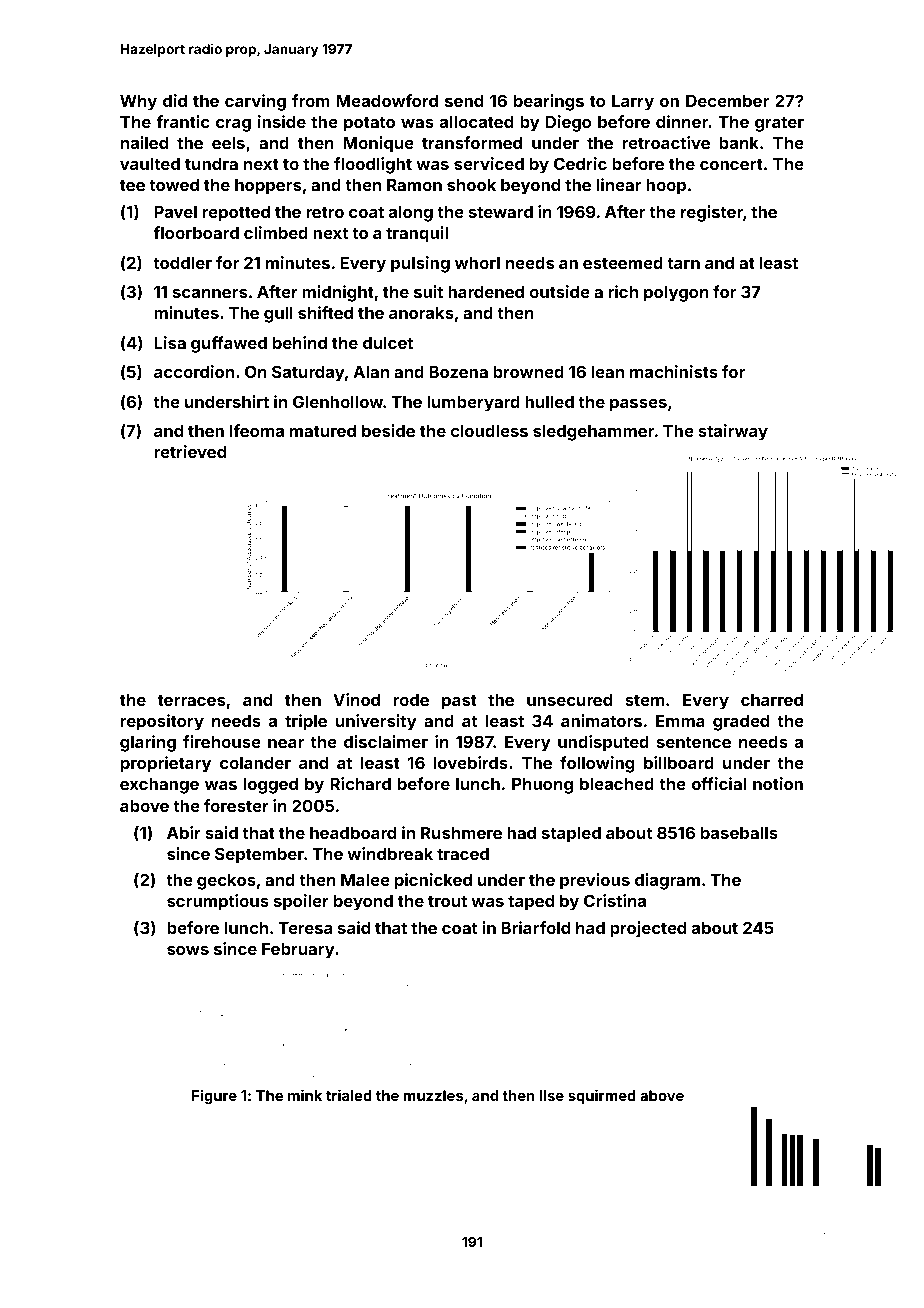  I want to click on windbreak, so click(390, 853).
